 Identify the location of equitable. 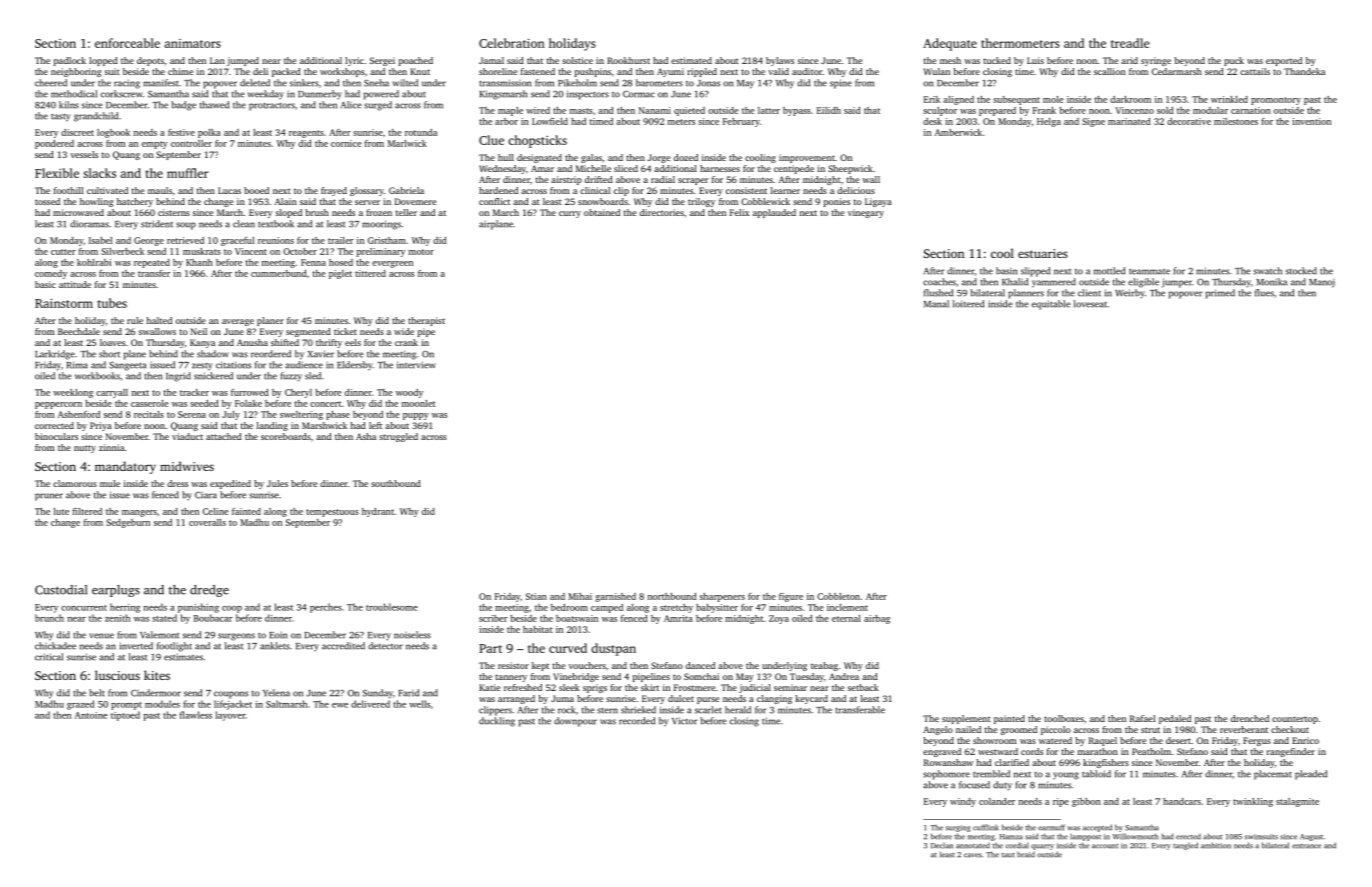
(1051, 305).
